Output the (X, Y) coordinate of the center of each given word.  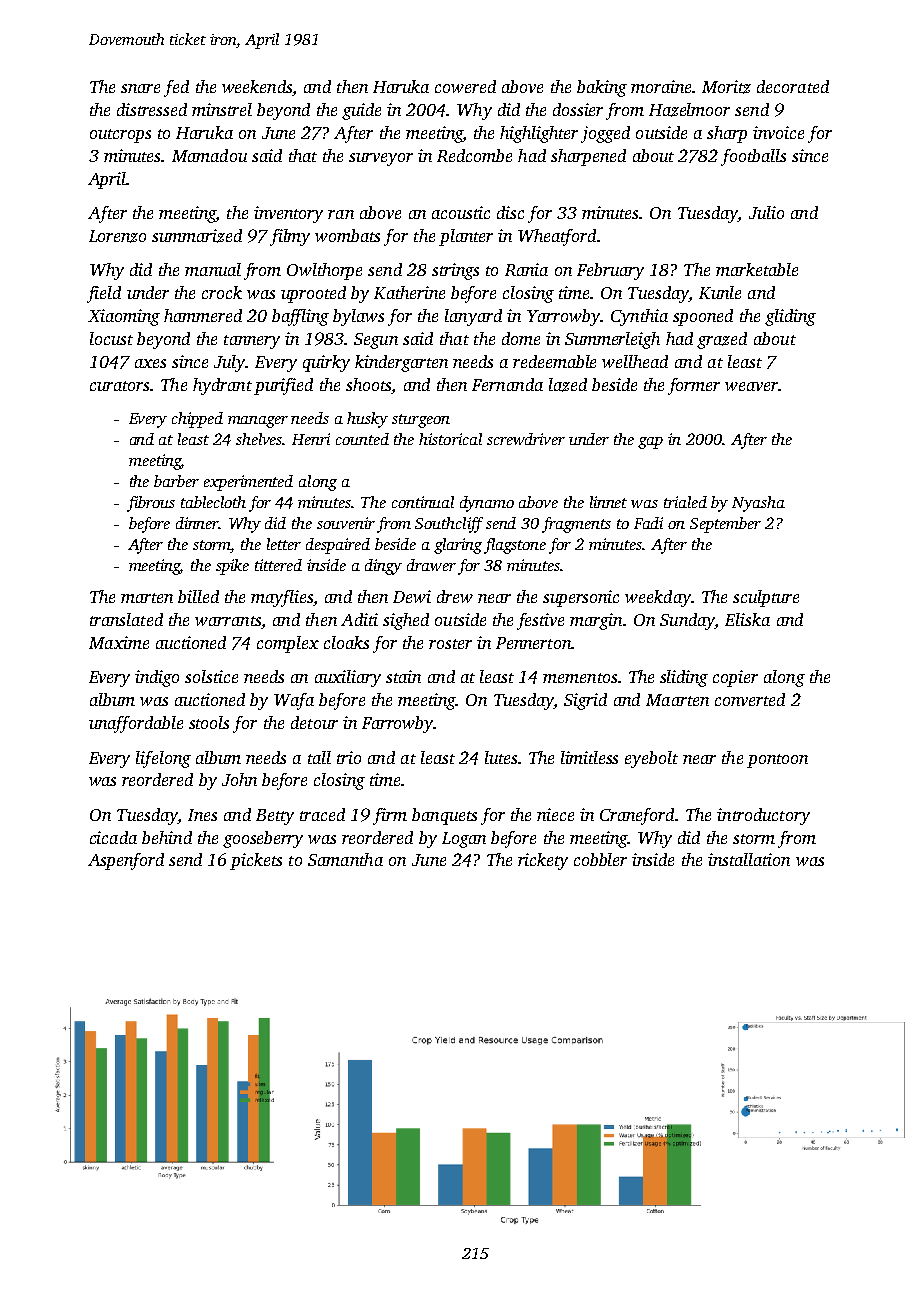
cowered (465, 86)
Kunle (720, 292)
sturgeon (421, 421)
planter (466, 237)
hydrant (222, 386)
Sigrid (585, 701)
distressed (152, 109)
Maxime (119, 642)
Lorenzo (117, 236)
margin (596, 621)
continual (423, 502)
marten (147, 598)
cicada (113, 837)
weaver (751, 386)
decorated (793, 86)
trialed (685, 502)
